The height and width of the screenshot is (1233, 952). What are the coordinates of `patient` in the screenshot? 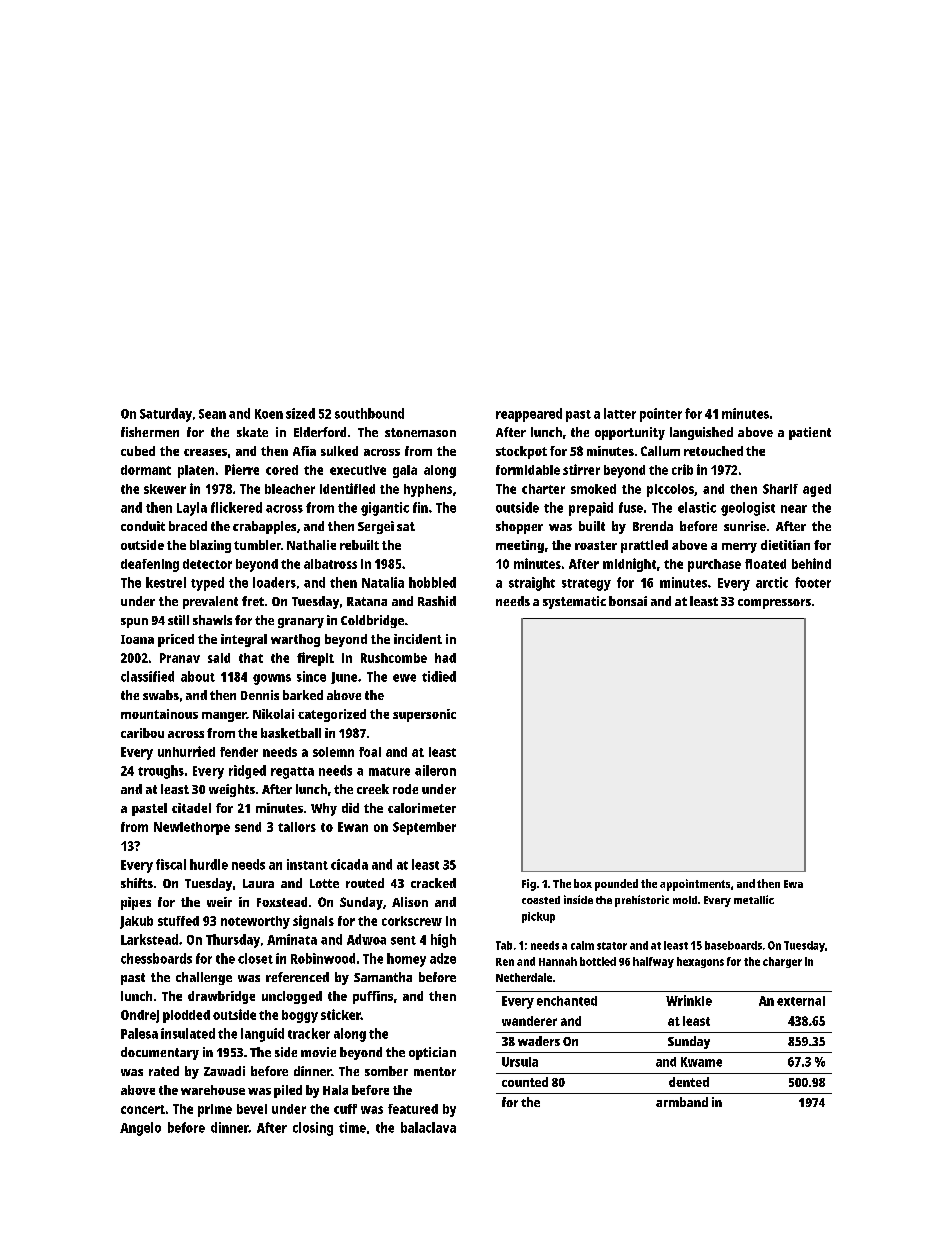 It's located at (810, 433).
